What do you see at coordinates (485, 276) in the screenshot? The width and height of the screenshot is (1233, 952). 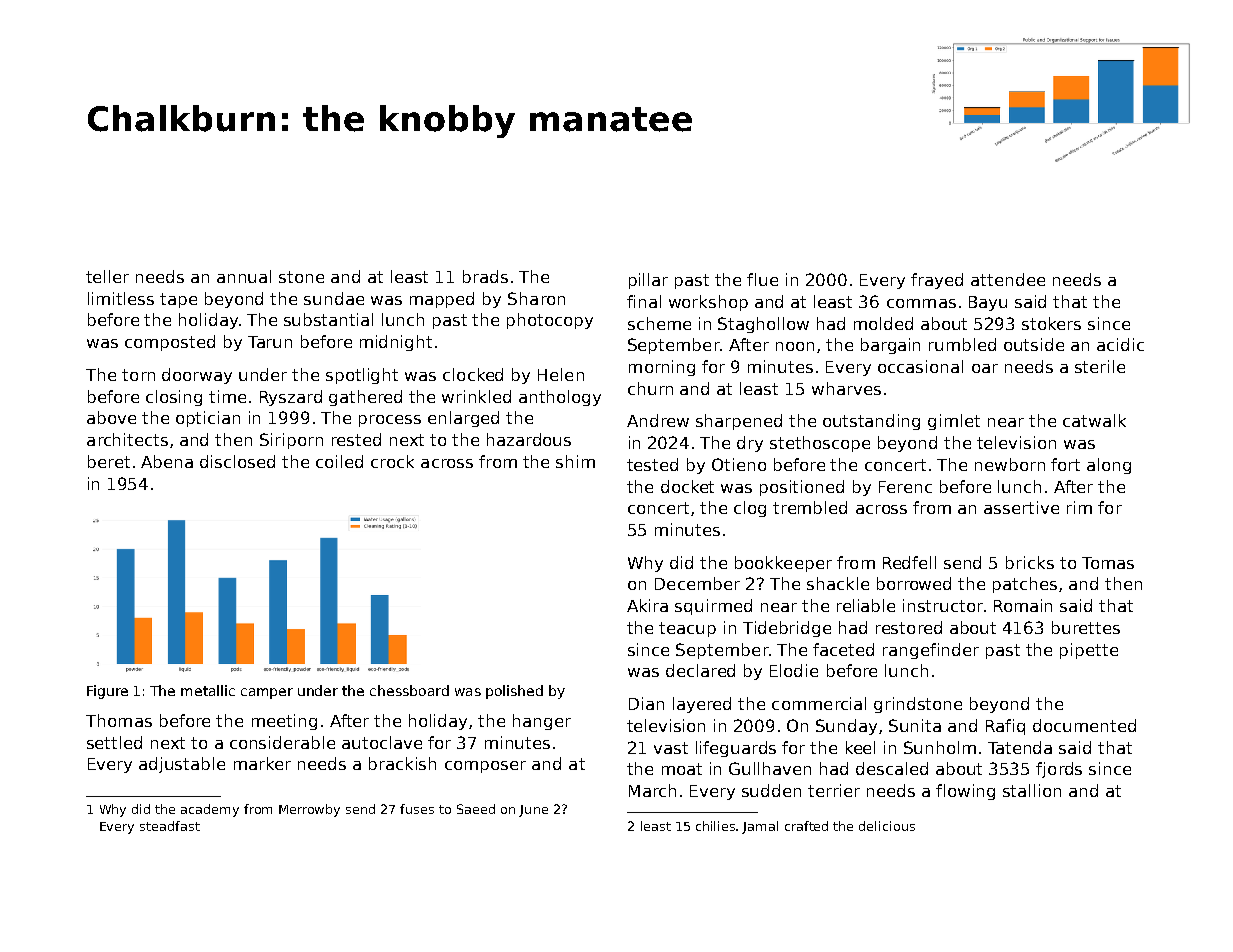 I see `brads` at bounding box center [485, 276].
